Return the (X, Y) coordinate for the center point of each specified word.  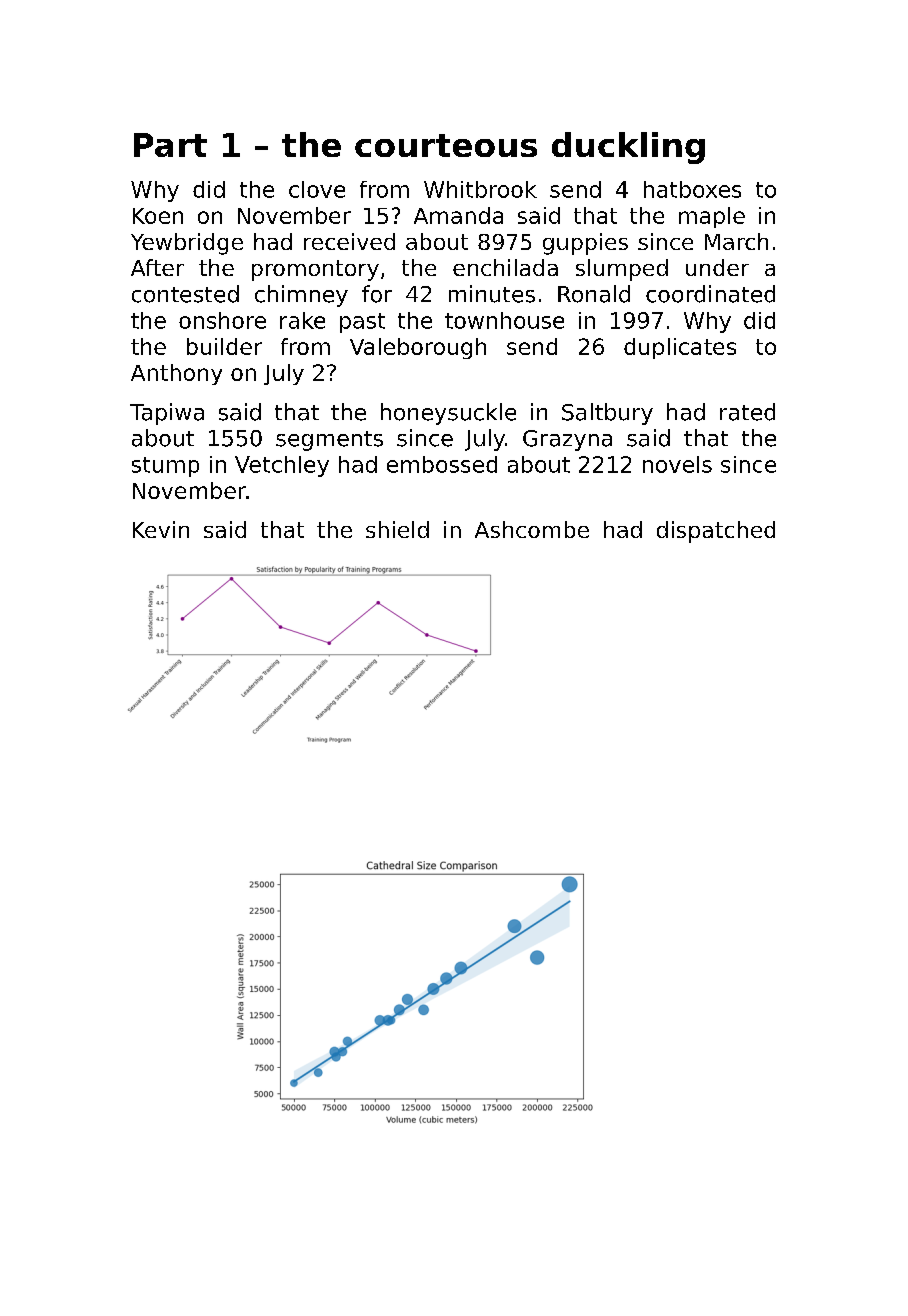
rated (747, 412)
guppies (585, 244)
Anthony (176, 374)
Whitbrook (480, 189)
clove (317, 189)
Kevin (161, 529)
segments (329, 441)
